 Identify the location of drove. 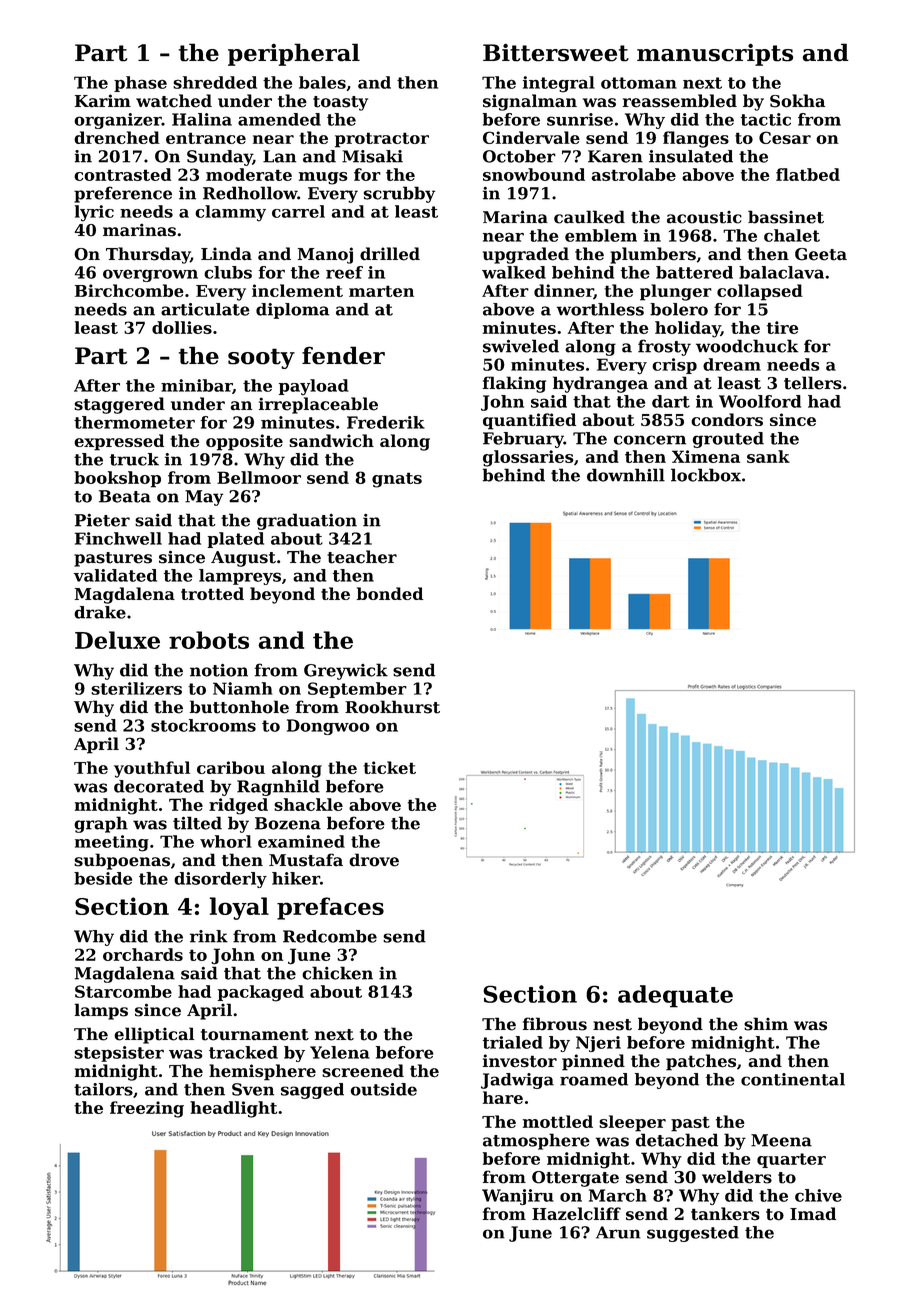
(374, 860).
